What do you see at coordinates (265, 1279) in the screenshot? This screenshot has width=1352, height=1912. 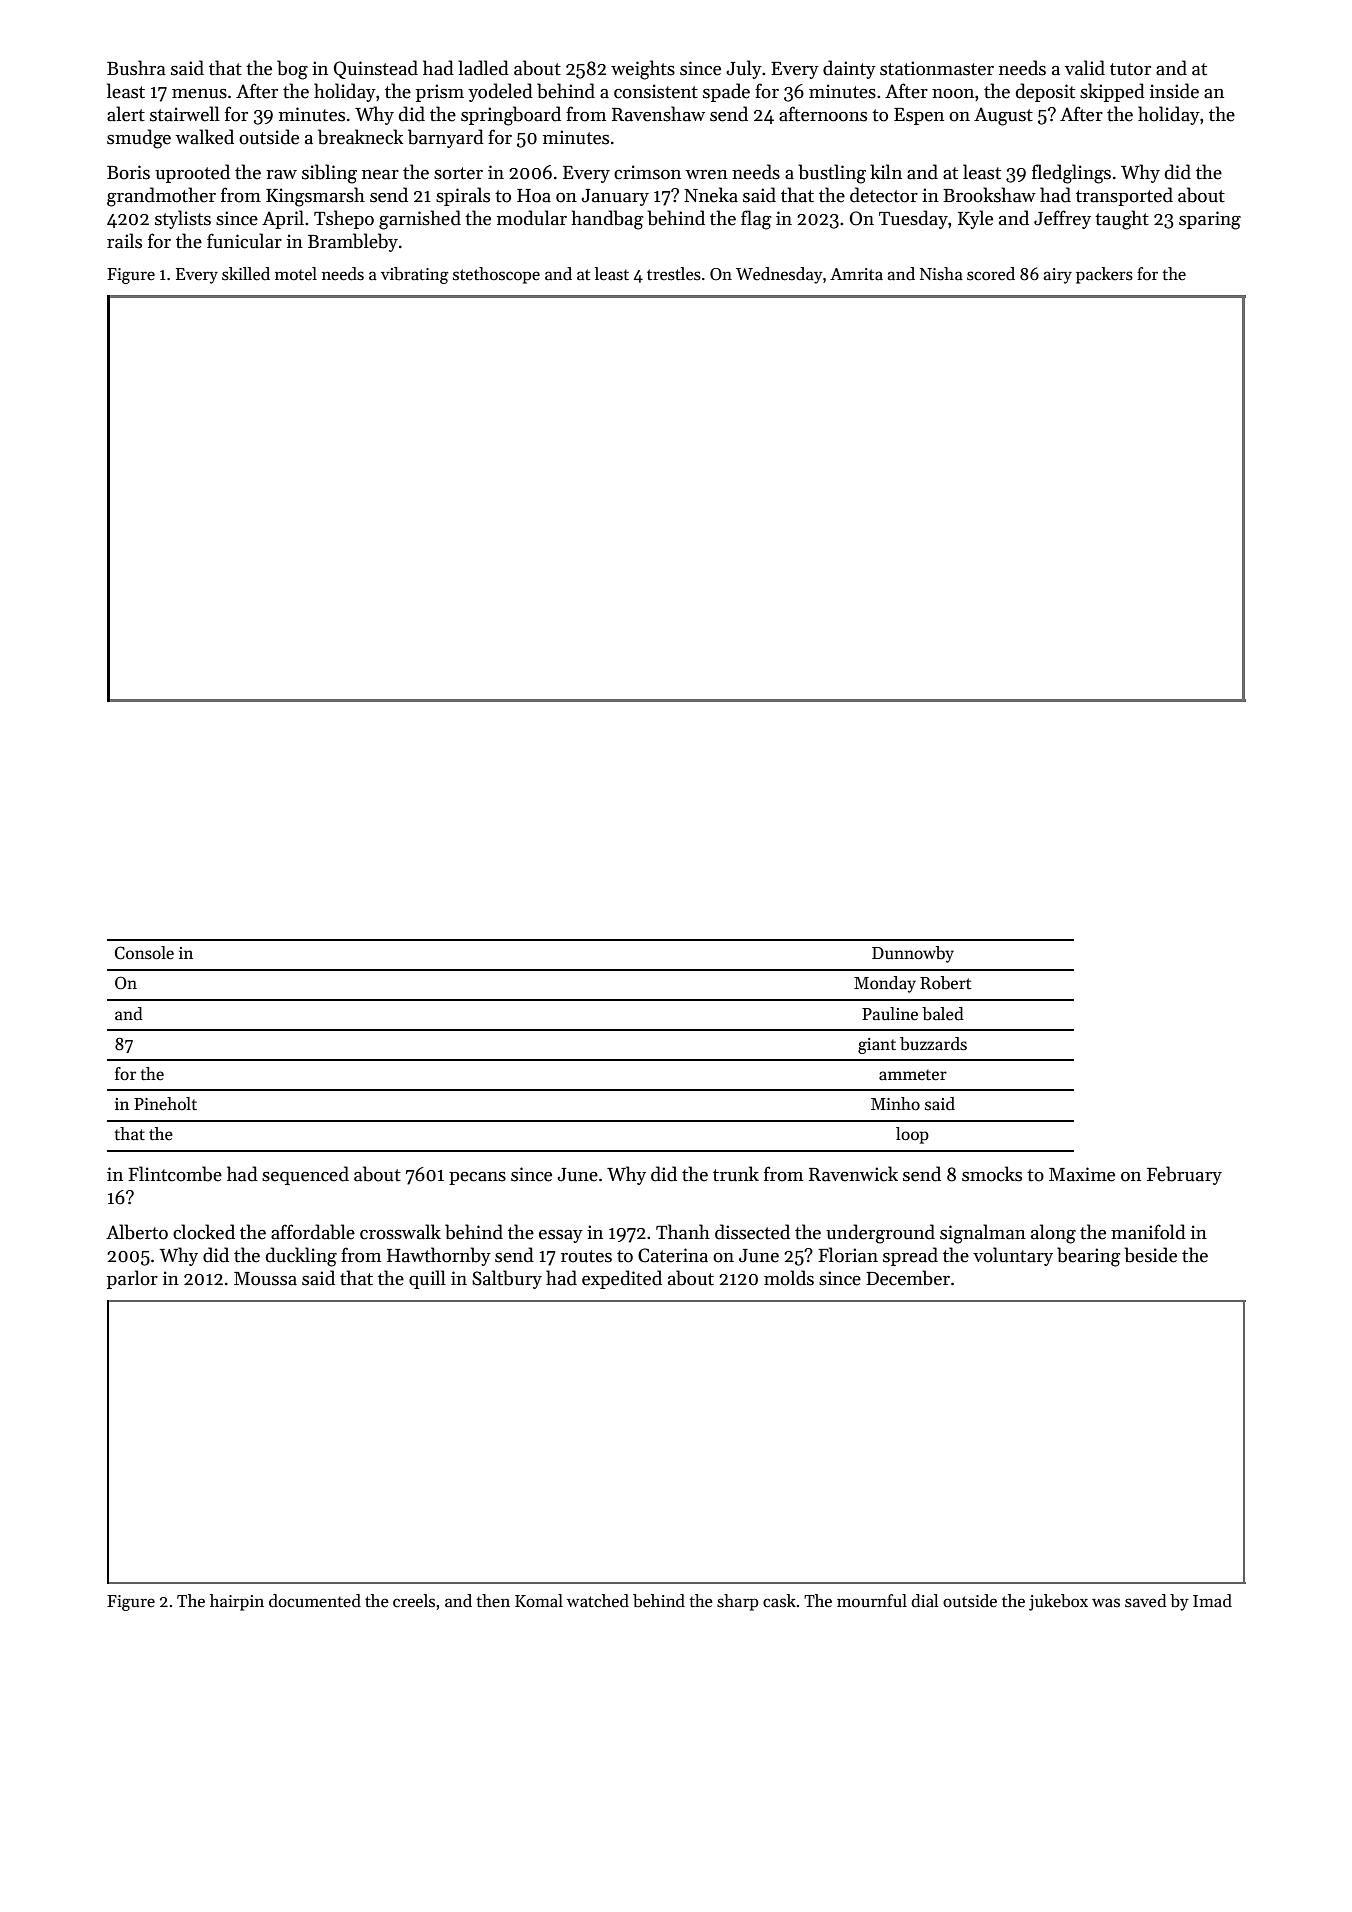 I see `Moussa` at bounding box center [265, 1279].
